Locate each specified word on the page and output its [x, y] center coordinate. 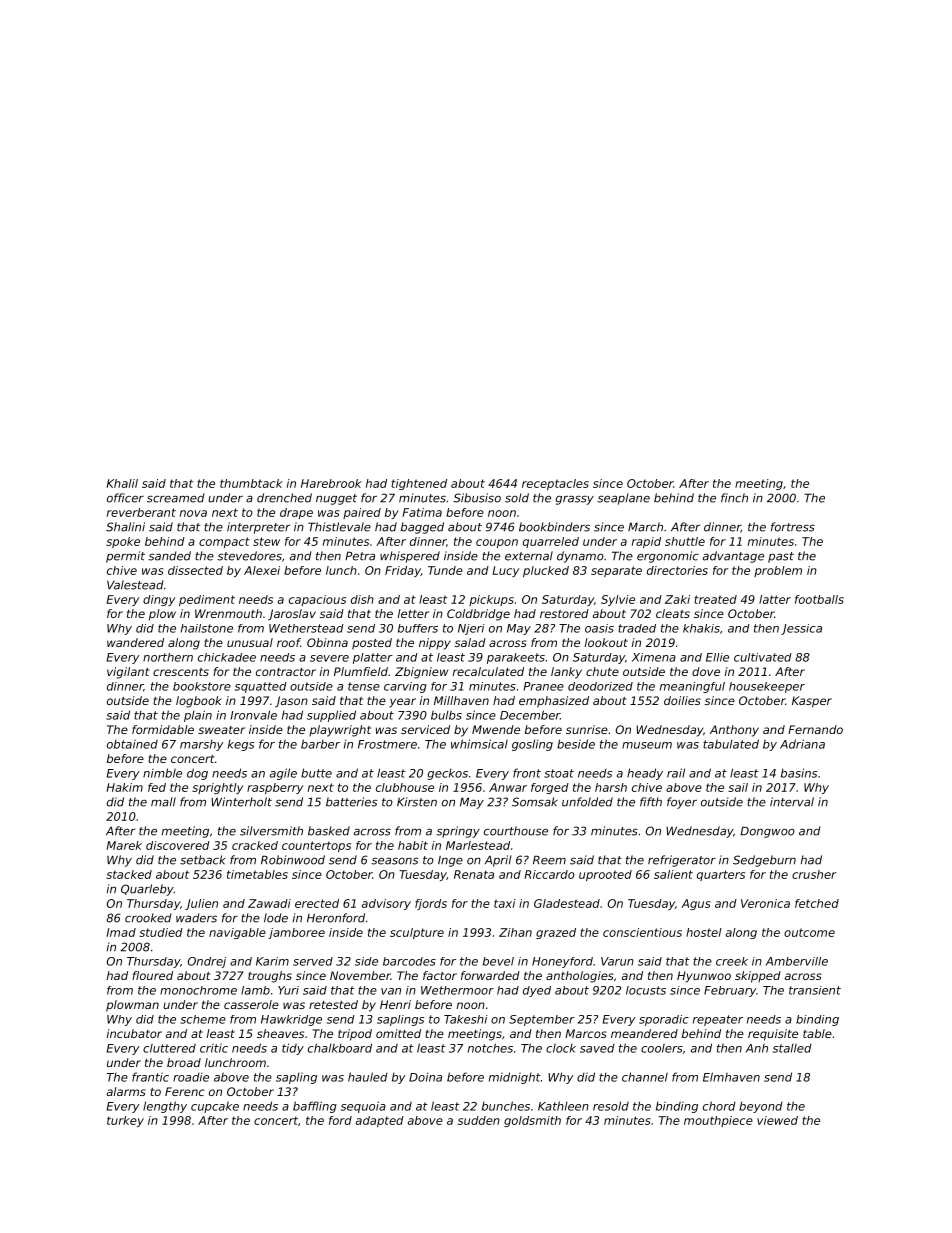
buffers [418, 628]
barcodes [409, 961]
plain [198, 716]
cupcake [215, 1107]
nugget [336, 499]
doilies [682, 700]
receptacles [555, 484]
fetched [817, 903]
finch [734, 498]
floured [152, 975]
